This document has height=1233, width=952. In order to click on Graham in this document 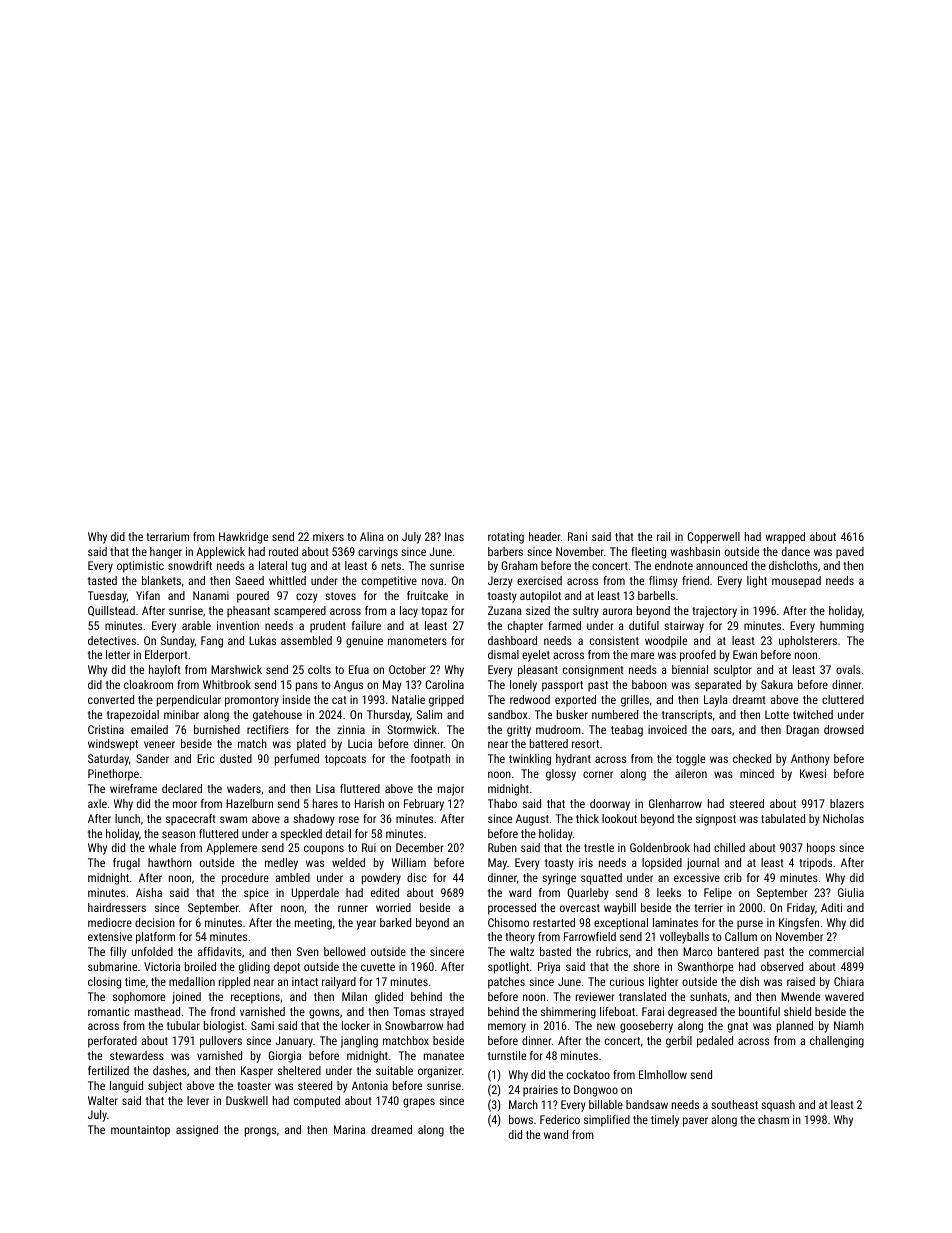, I will do `click(519, 565)`.
